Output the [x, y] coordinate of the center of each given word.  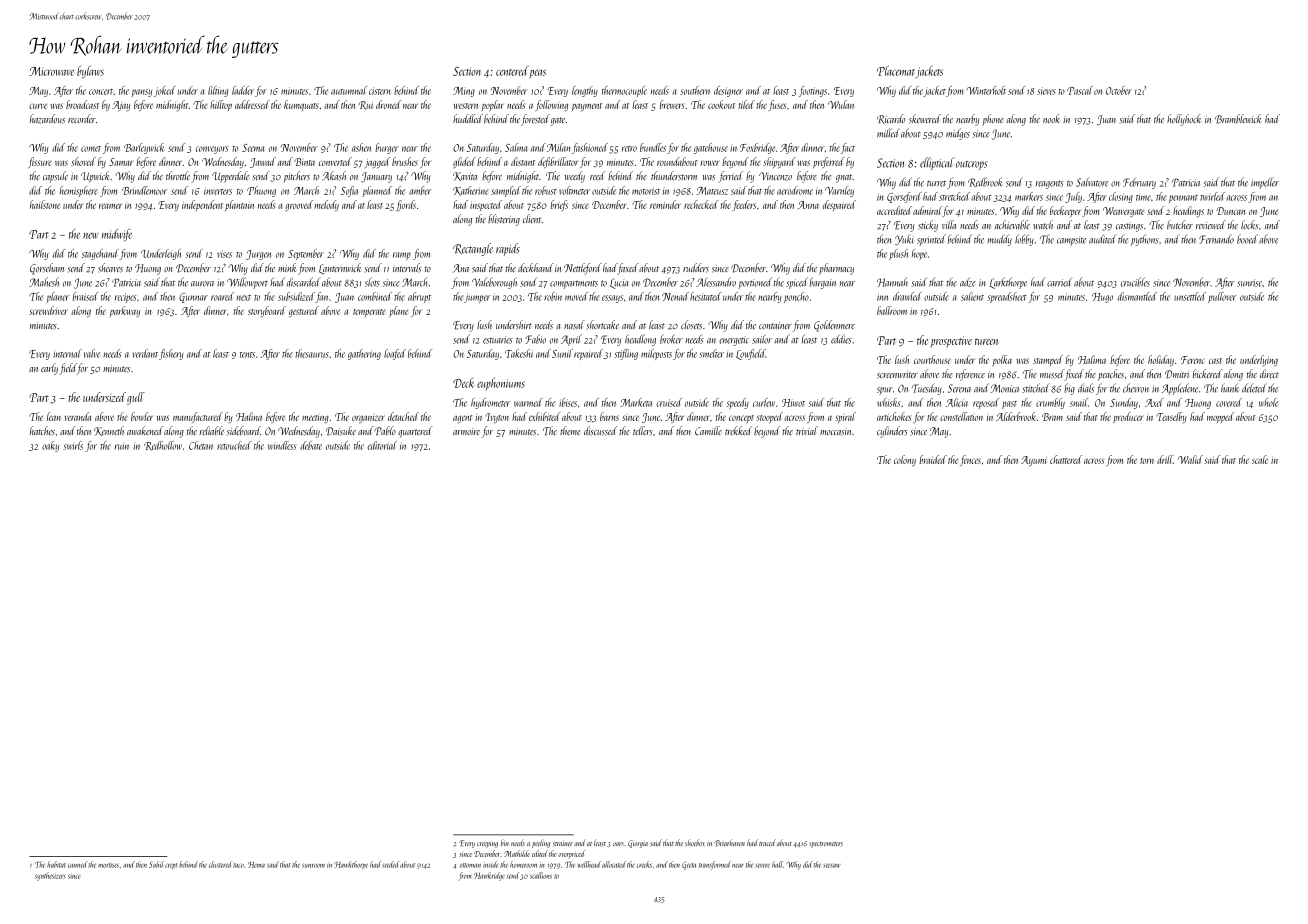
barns [609, 416]
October [1119, 90]
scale [1260, 459]
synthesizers [50, 876]
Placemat [896, 71]
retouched [234, 445]
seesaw [832, 865]
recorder [82, 118]
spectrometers [826, 845]
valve [92, 353]
